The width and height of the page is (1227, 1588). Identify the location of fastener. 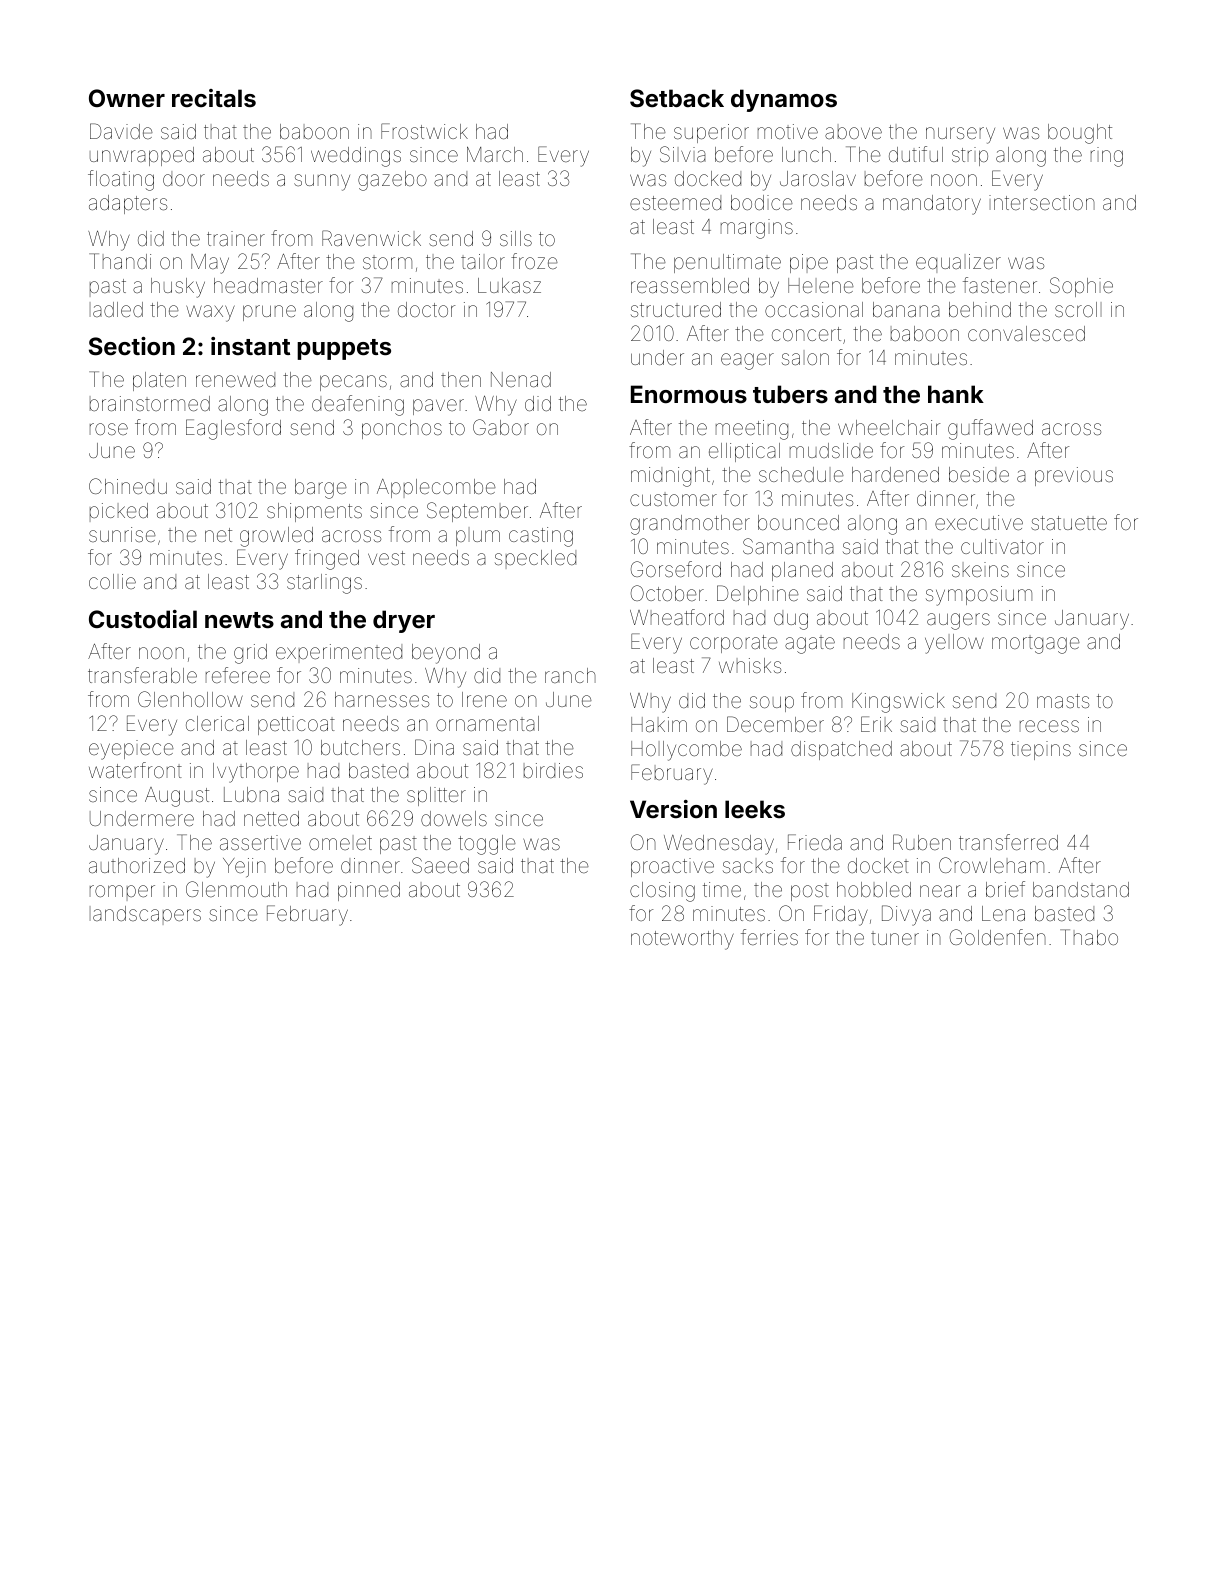
(1000, 285).
